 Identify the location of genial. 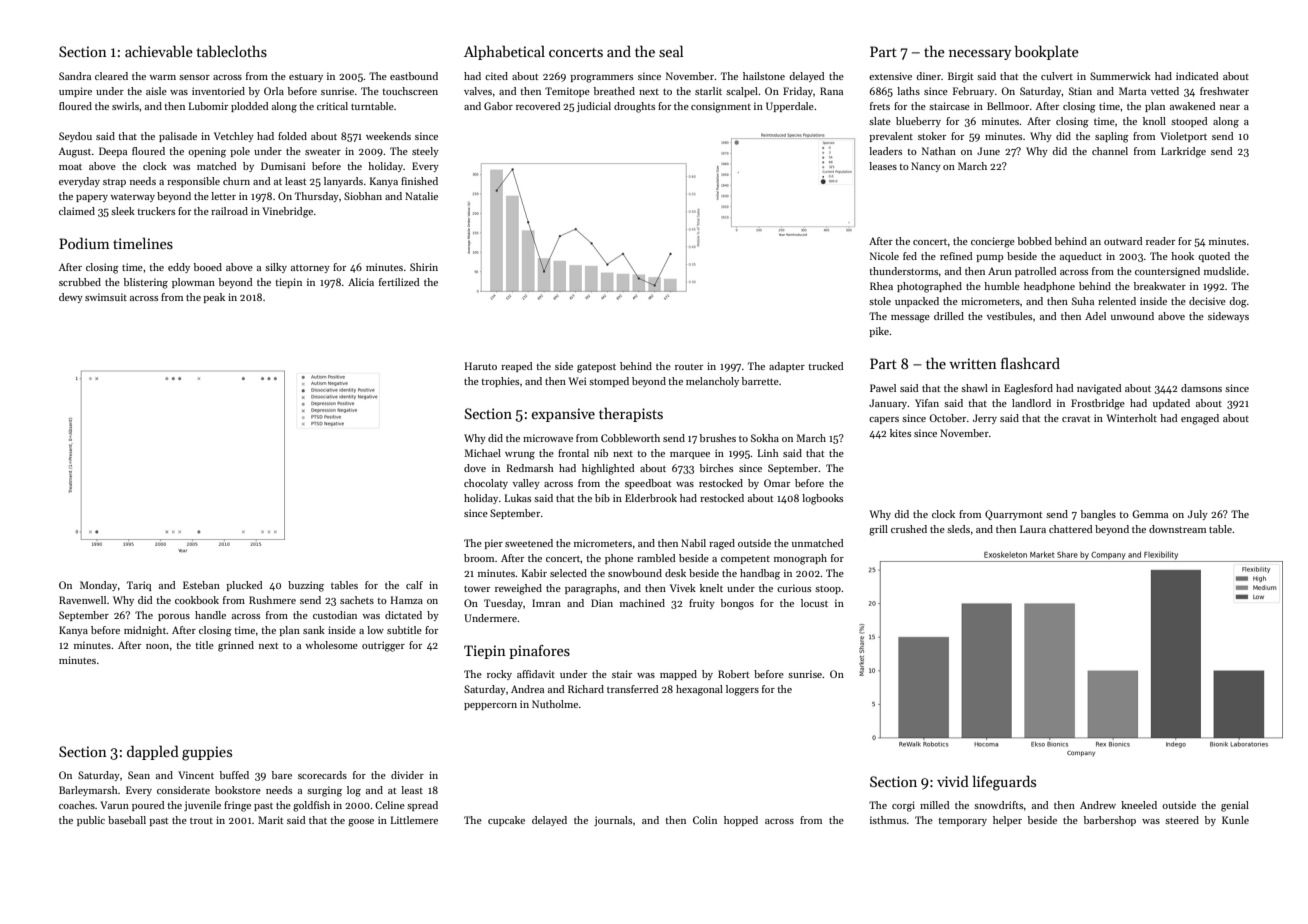
(1235, 806).
